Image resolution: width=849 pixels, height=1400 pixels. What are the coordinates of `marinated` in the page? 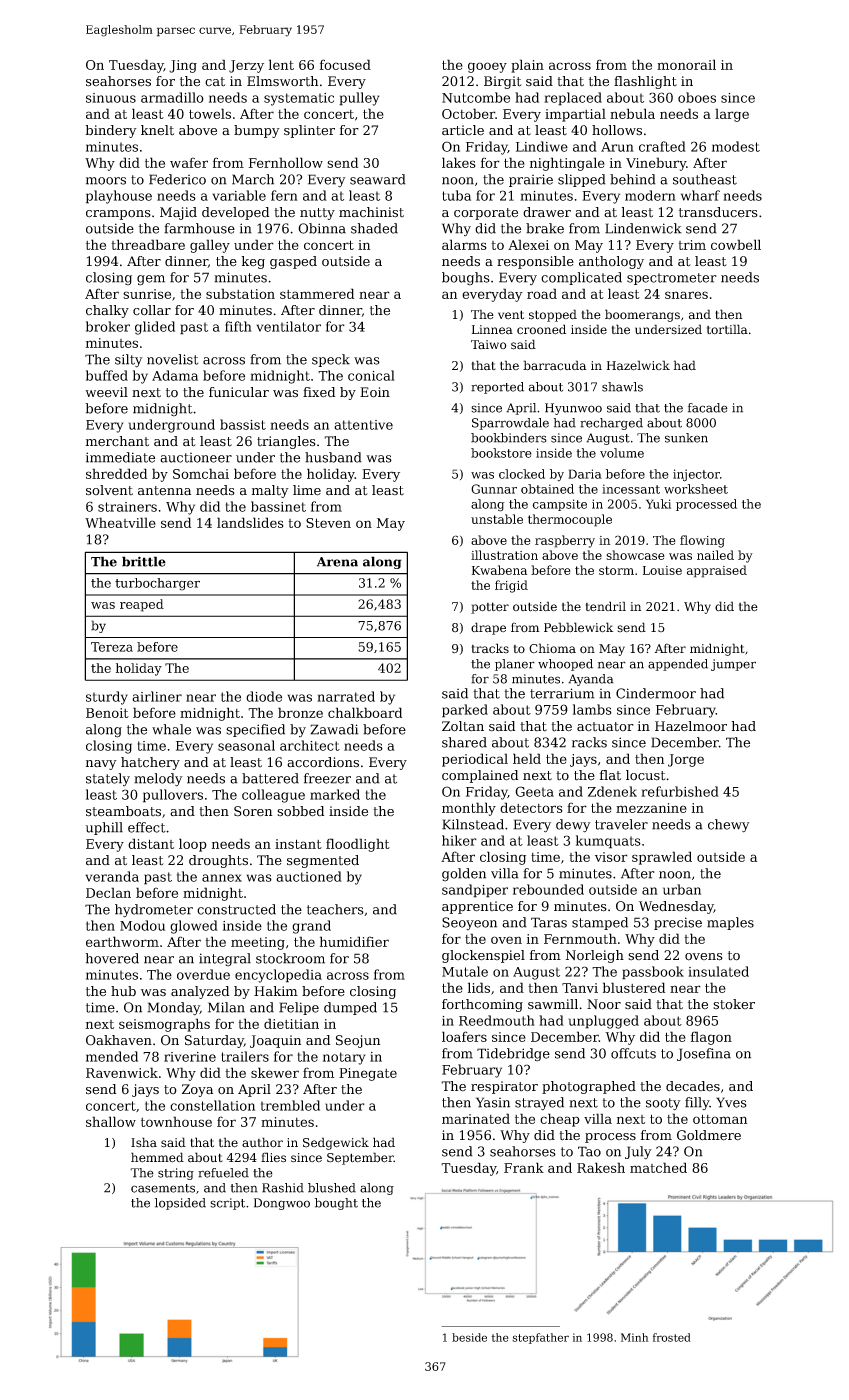 It's located at (476, 1118).
